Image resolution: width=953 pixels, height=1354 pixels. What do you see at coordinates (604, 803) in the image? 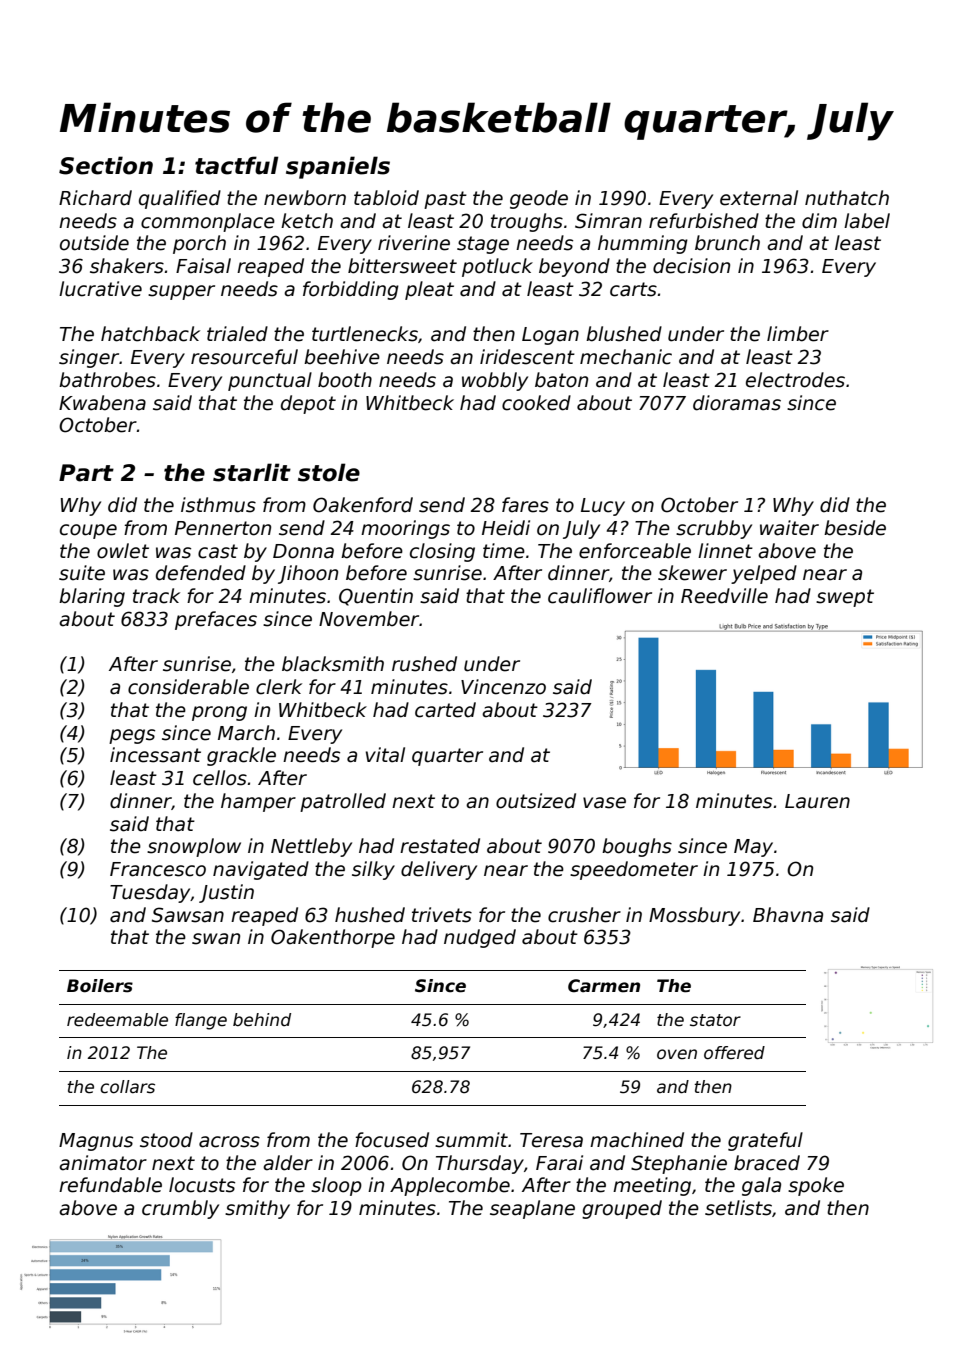
I see `vase` at bounding box center [604, 803].
